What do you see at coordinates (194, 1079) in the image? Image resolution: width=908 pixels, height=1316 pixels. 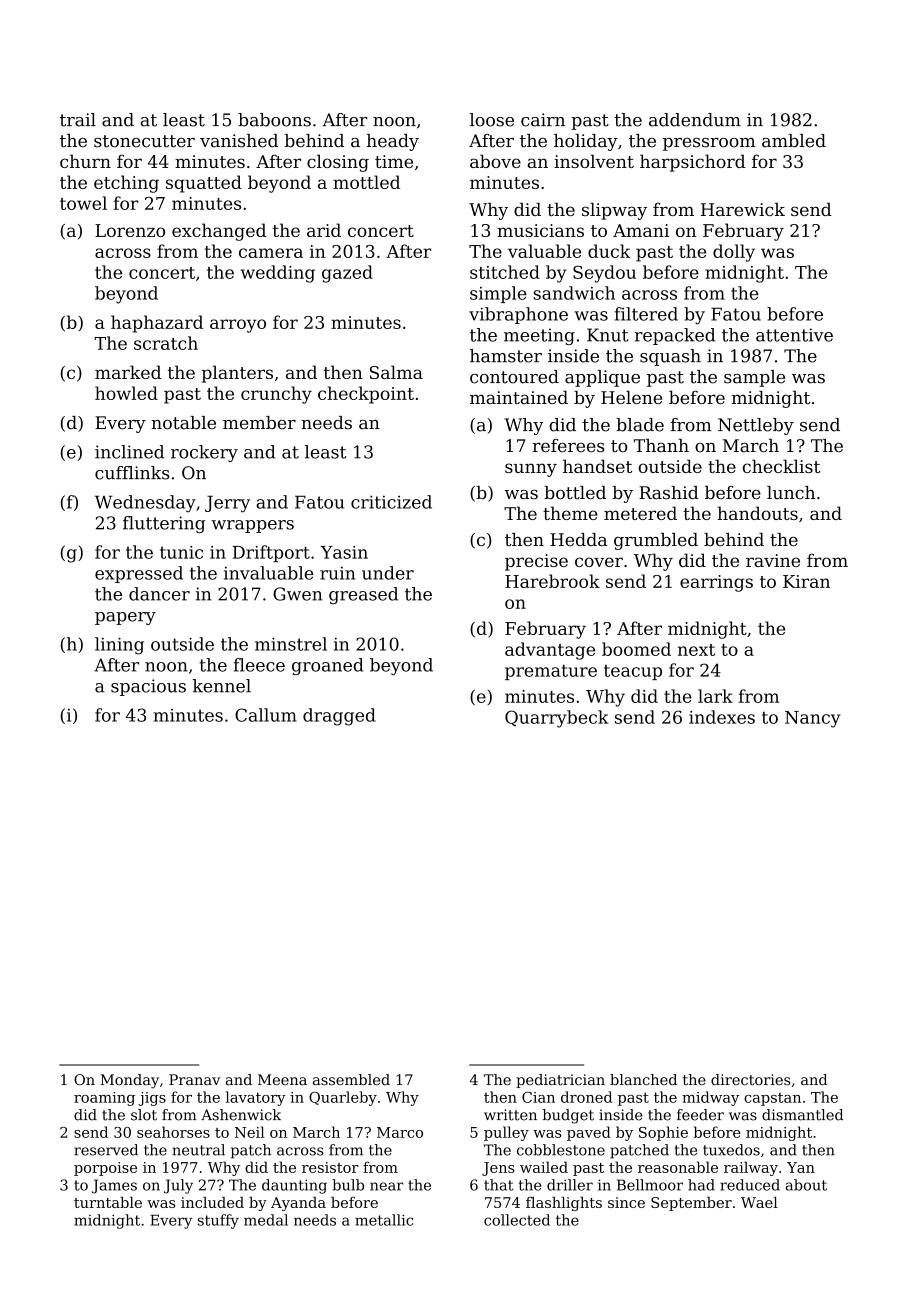 I see `Pranav` at bounding box center [194, 1079].
